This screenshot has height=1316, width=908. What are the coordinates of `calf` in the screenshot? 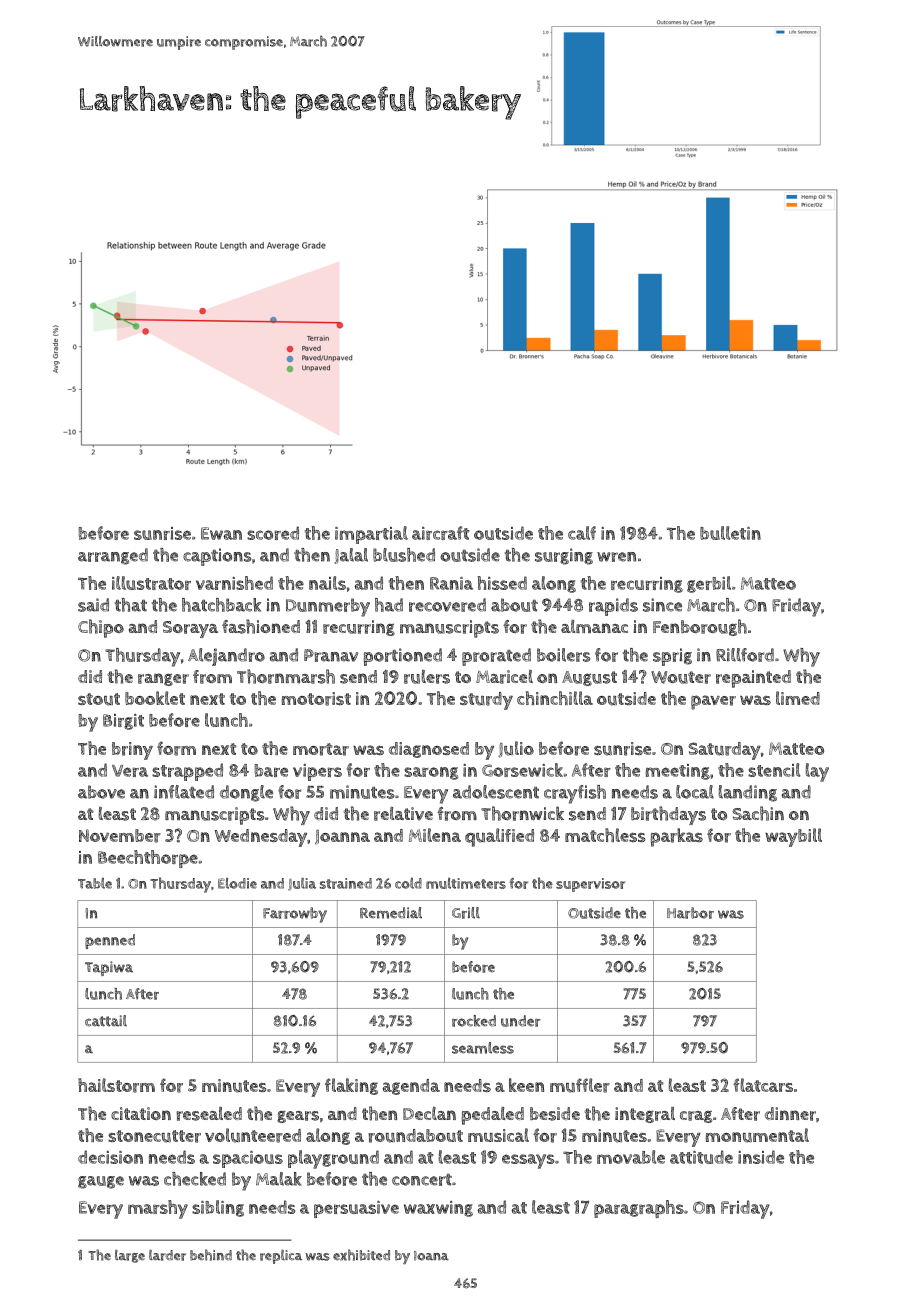 It's located at (582, 533).
